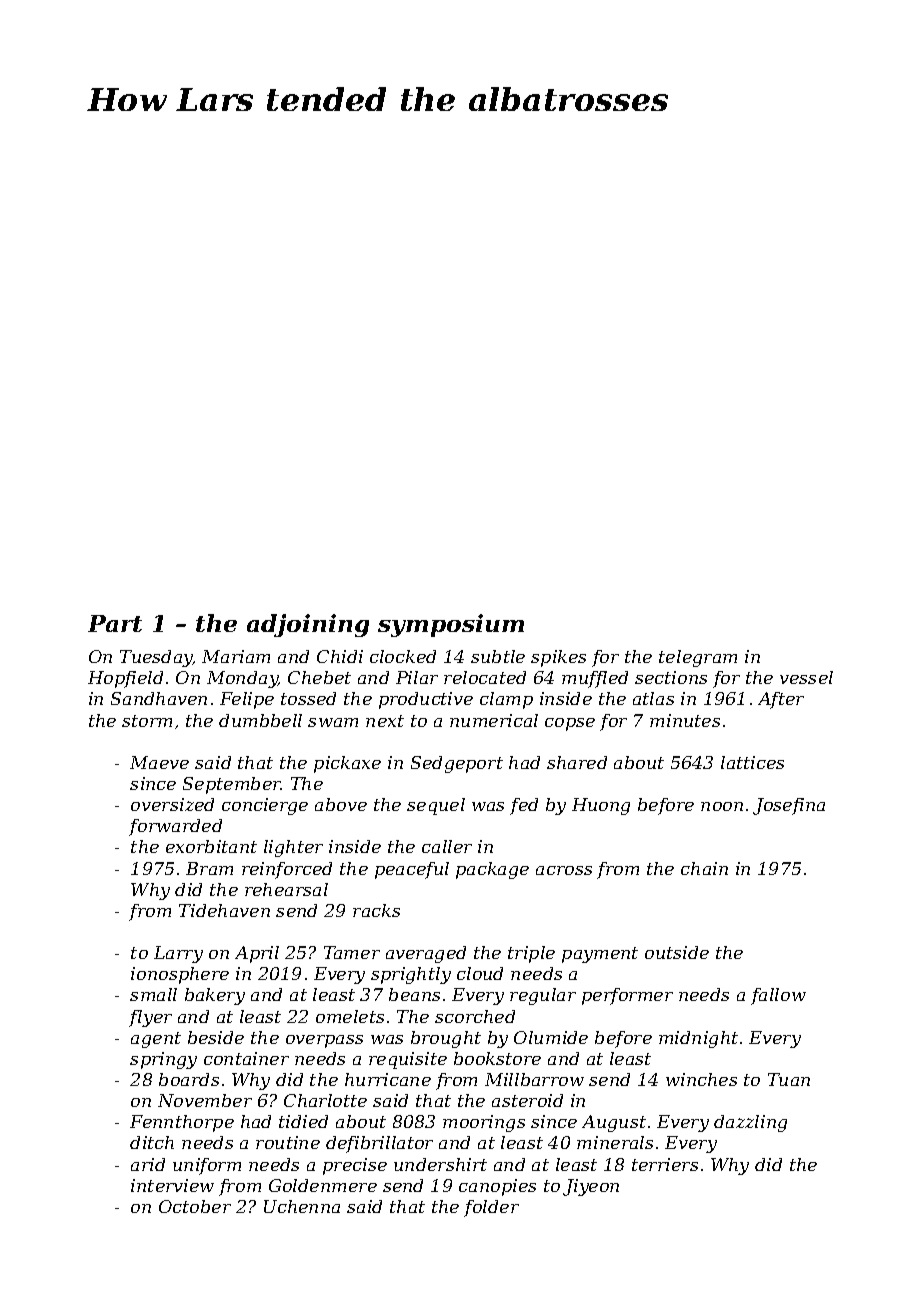 This screenshot has width=924, height=1311. Describe the element at coordinates (347, 764) in the screenshot. I see `pickaxe` at that location.
